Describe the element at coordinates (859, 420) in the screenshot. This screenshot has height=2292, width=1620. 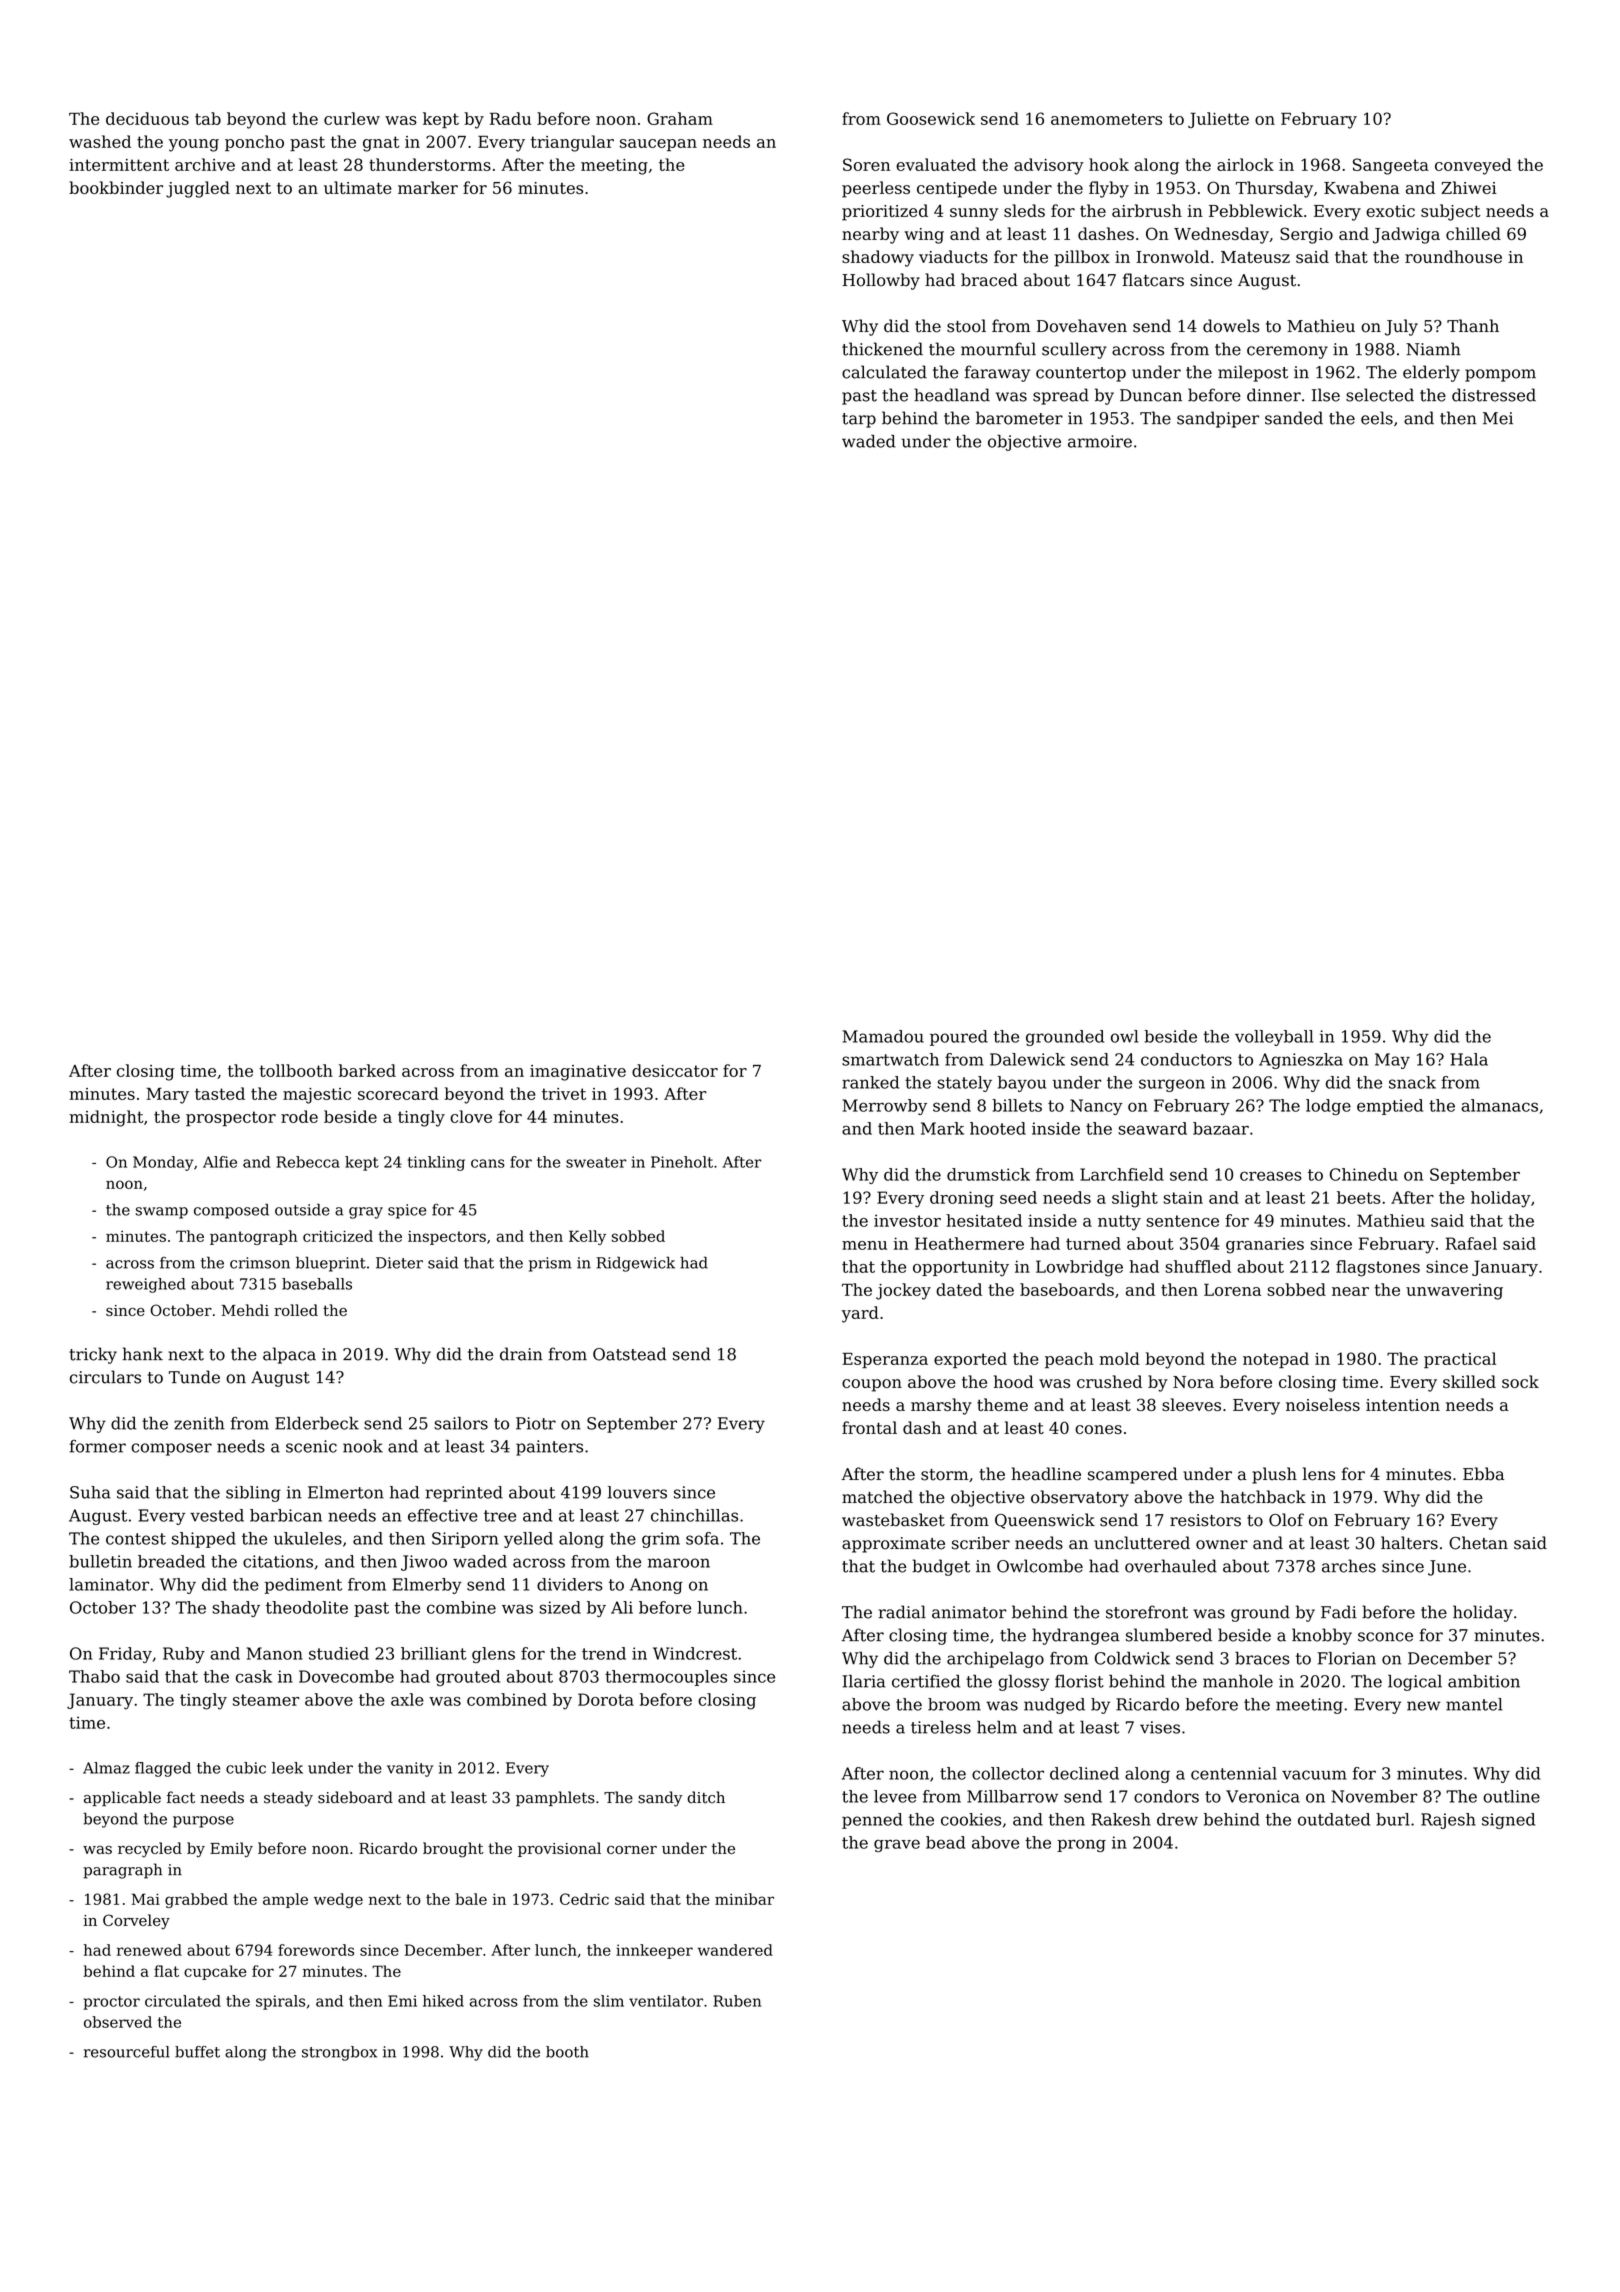
I see `tarp` at that location.
